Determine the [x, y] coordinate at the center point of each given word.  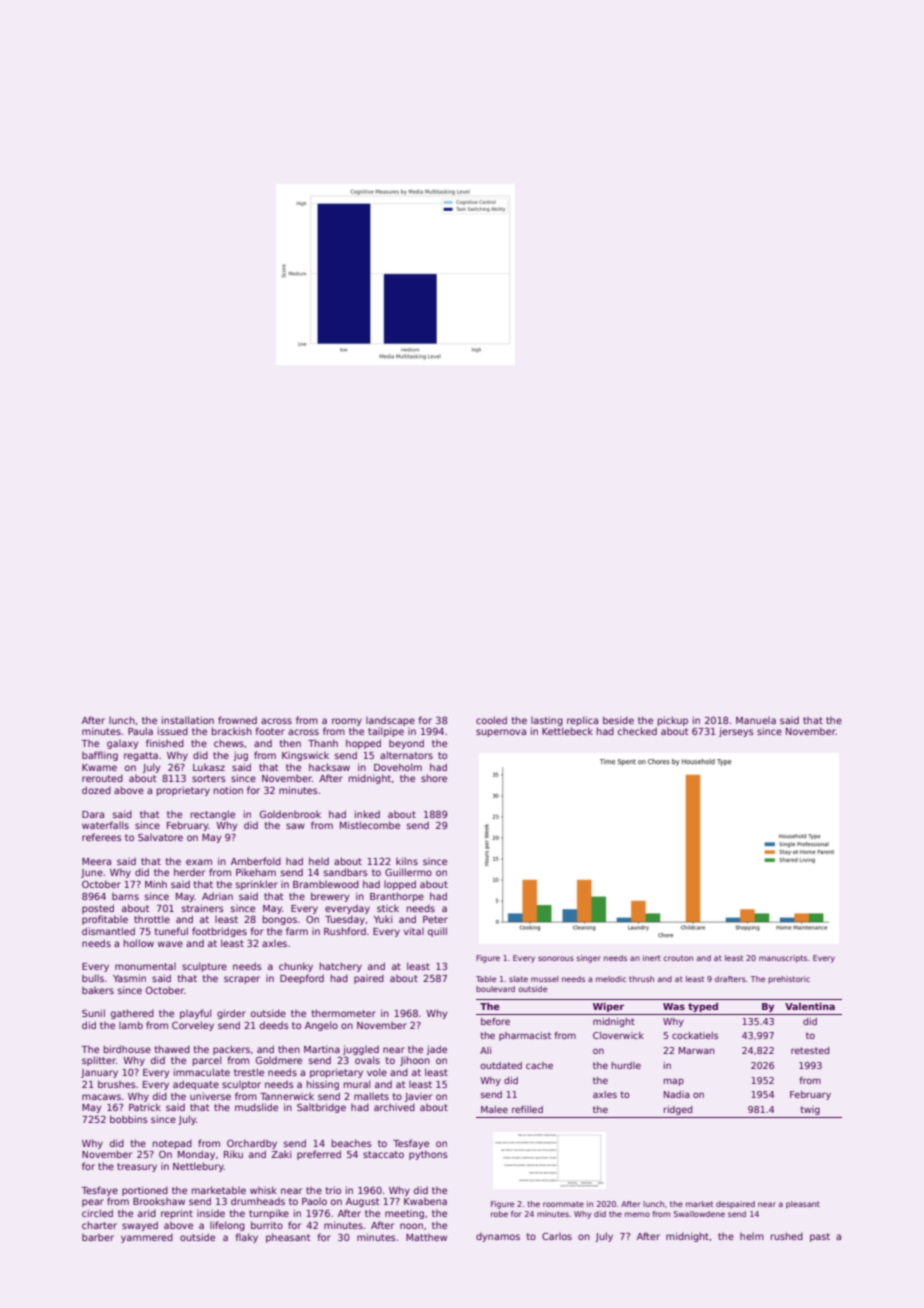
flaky [247, 1238]
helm [752, 1236]
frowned [237, 720]
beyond [406, 744]
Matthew [426, 1237]
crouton [678, 958]
